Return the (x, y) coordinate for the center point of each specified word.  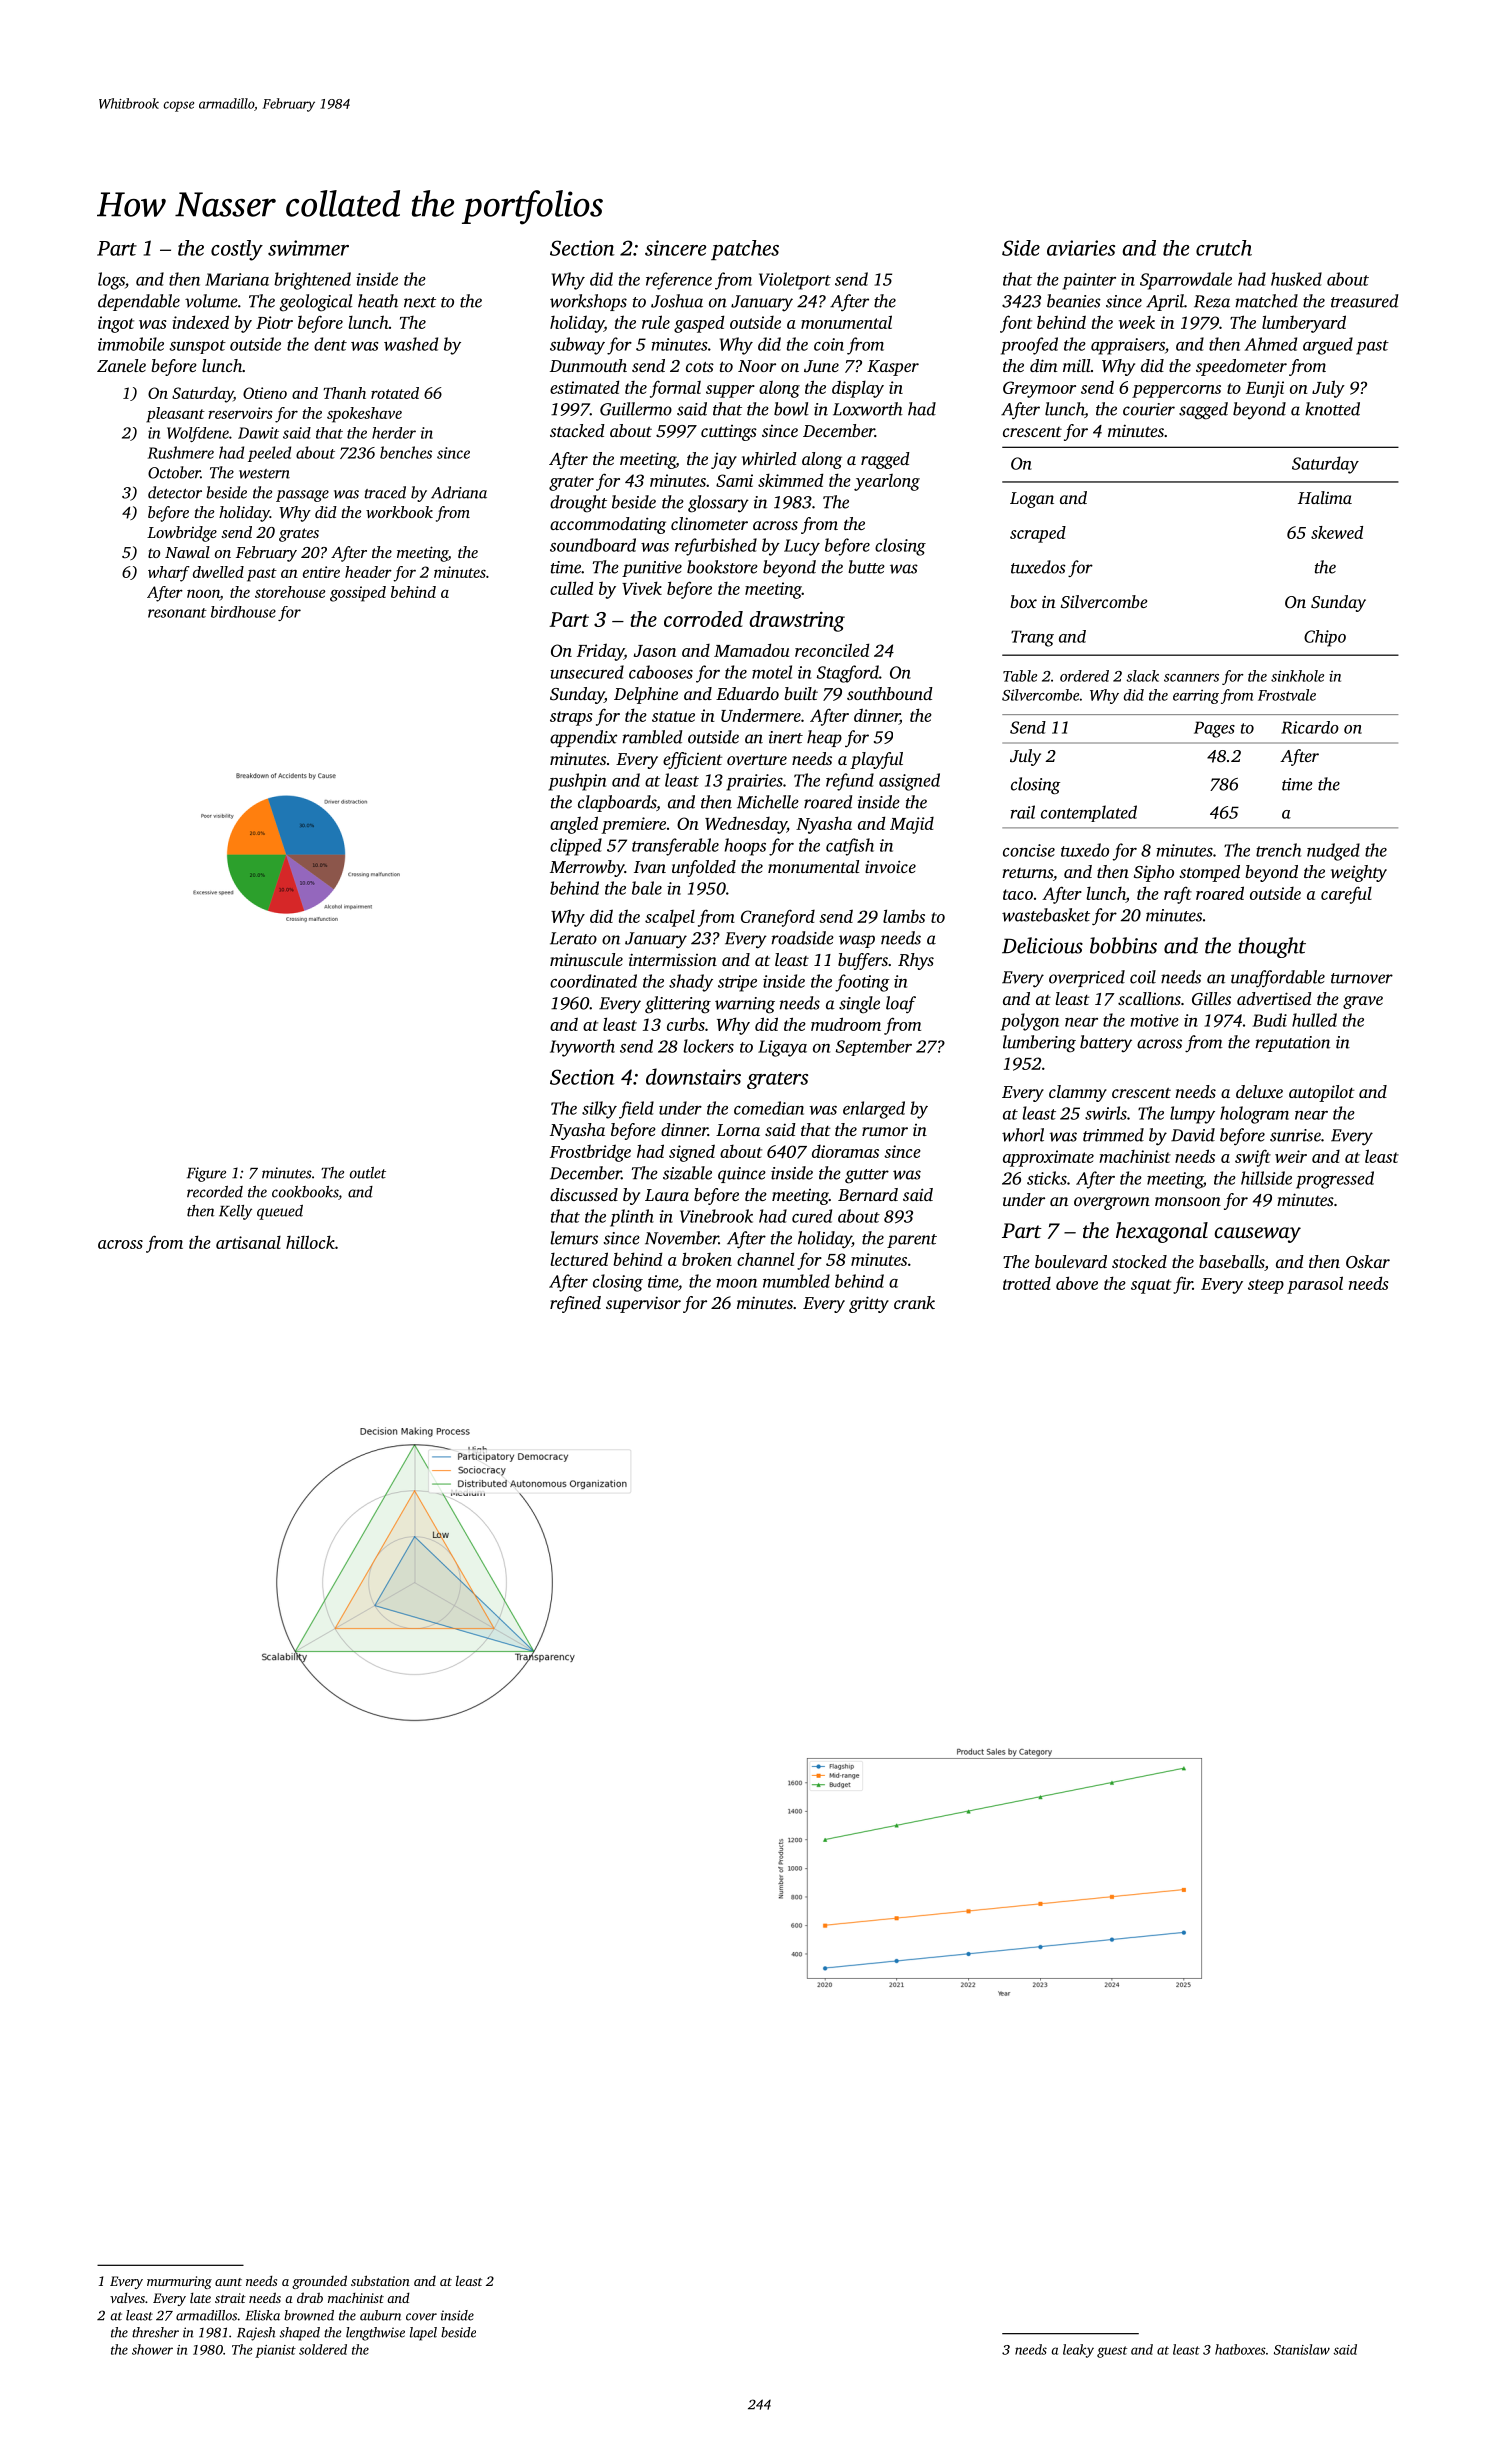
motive (1155, 1020)
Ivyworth (582, 1048)
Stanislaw (1302, 2349)
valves (127, 2297)
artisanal (248, 1242)
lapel (423, 2334)
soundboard (593, 545)
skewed (1337, 532)
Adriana (459, 492)
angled (574, 825)
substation (380, 2280)
